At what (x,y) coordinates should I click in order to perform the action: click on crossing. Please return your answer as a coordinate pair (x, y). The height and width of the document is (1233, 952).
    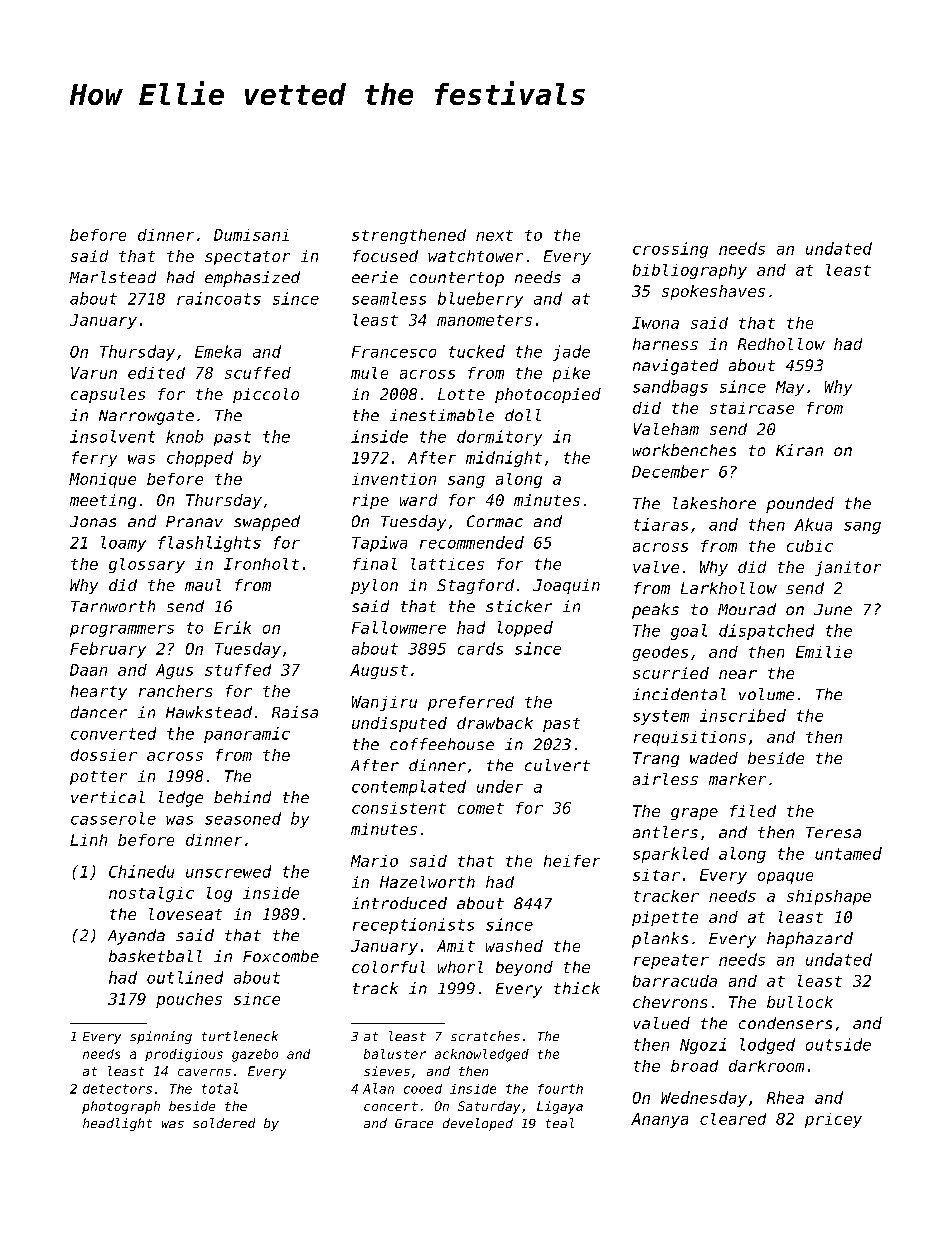
    Looking at the image, I should click on (670, 250).
